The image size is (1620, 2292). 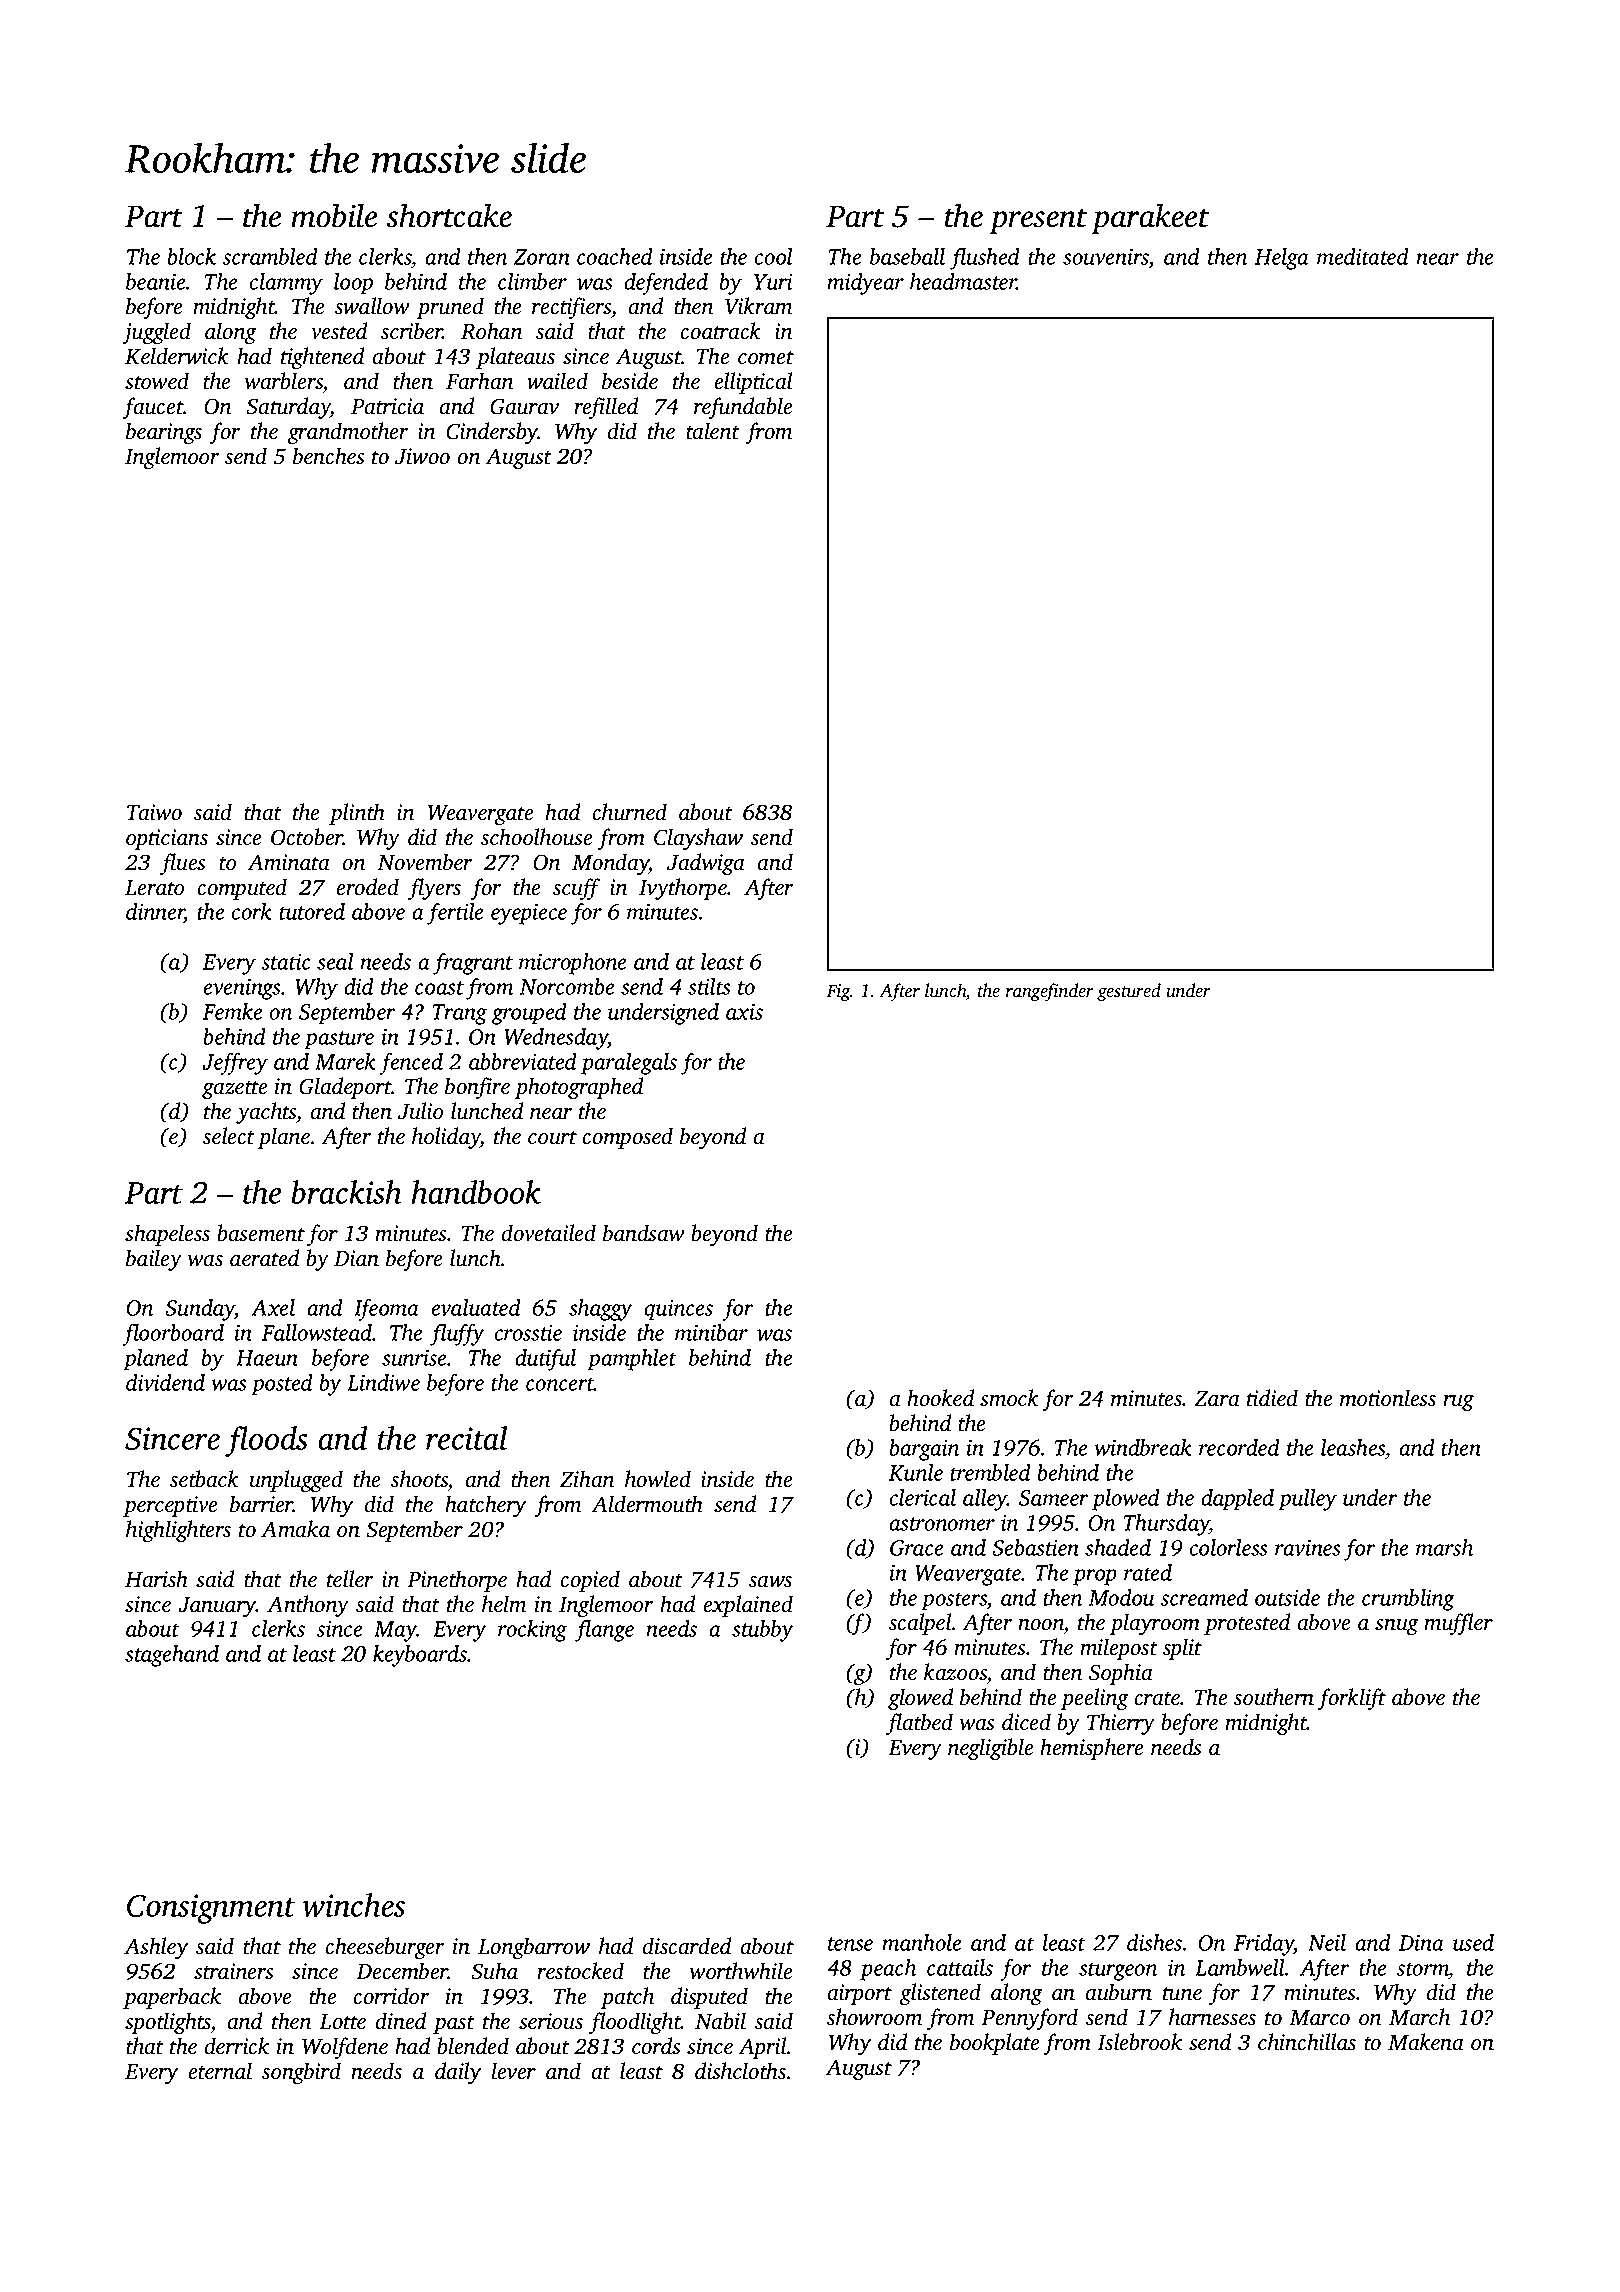 I want to click on Fig, so click(x=838, y=993).
